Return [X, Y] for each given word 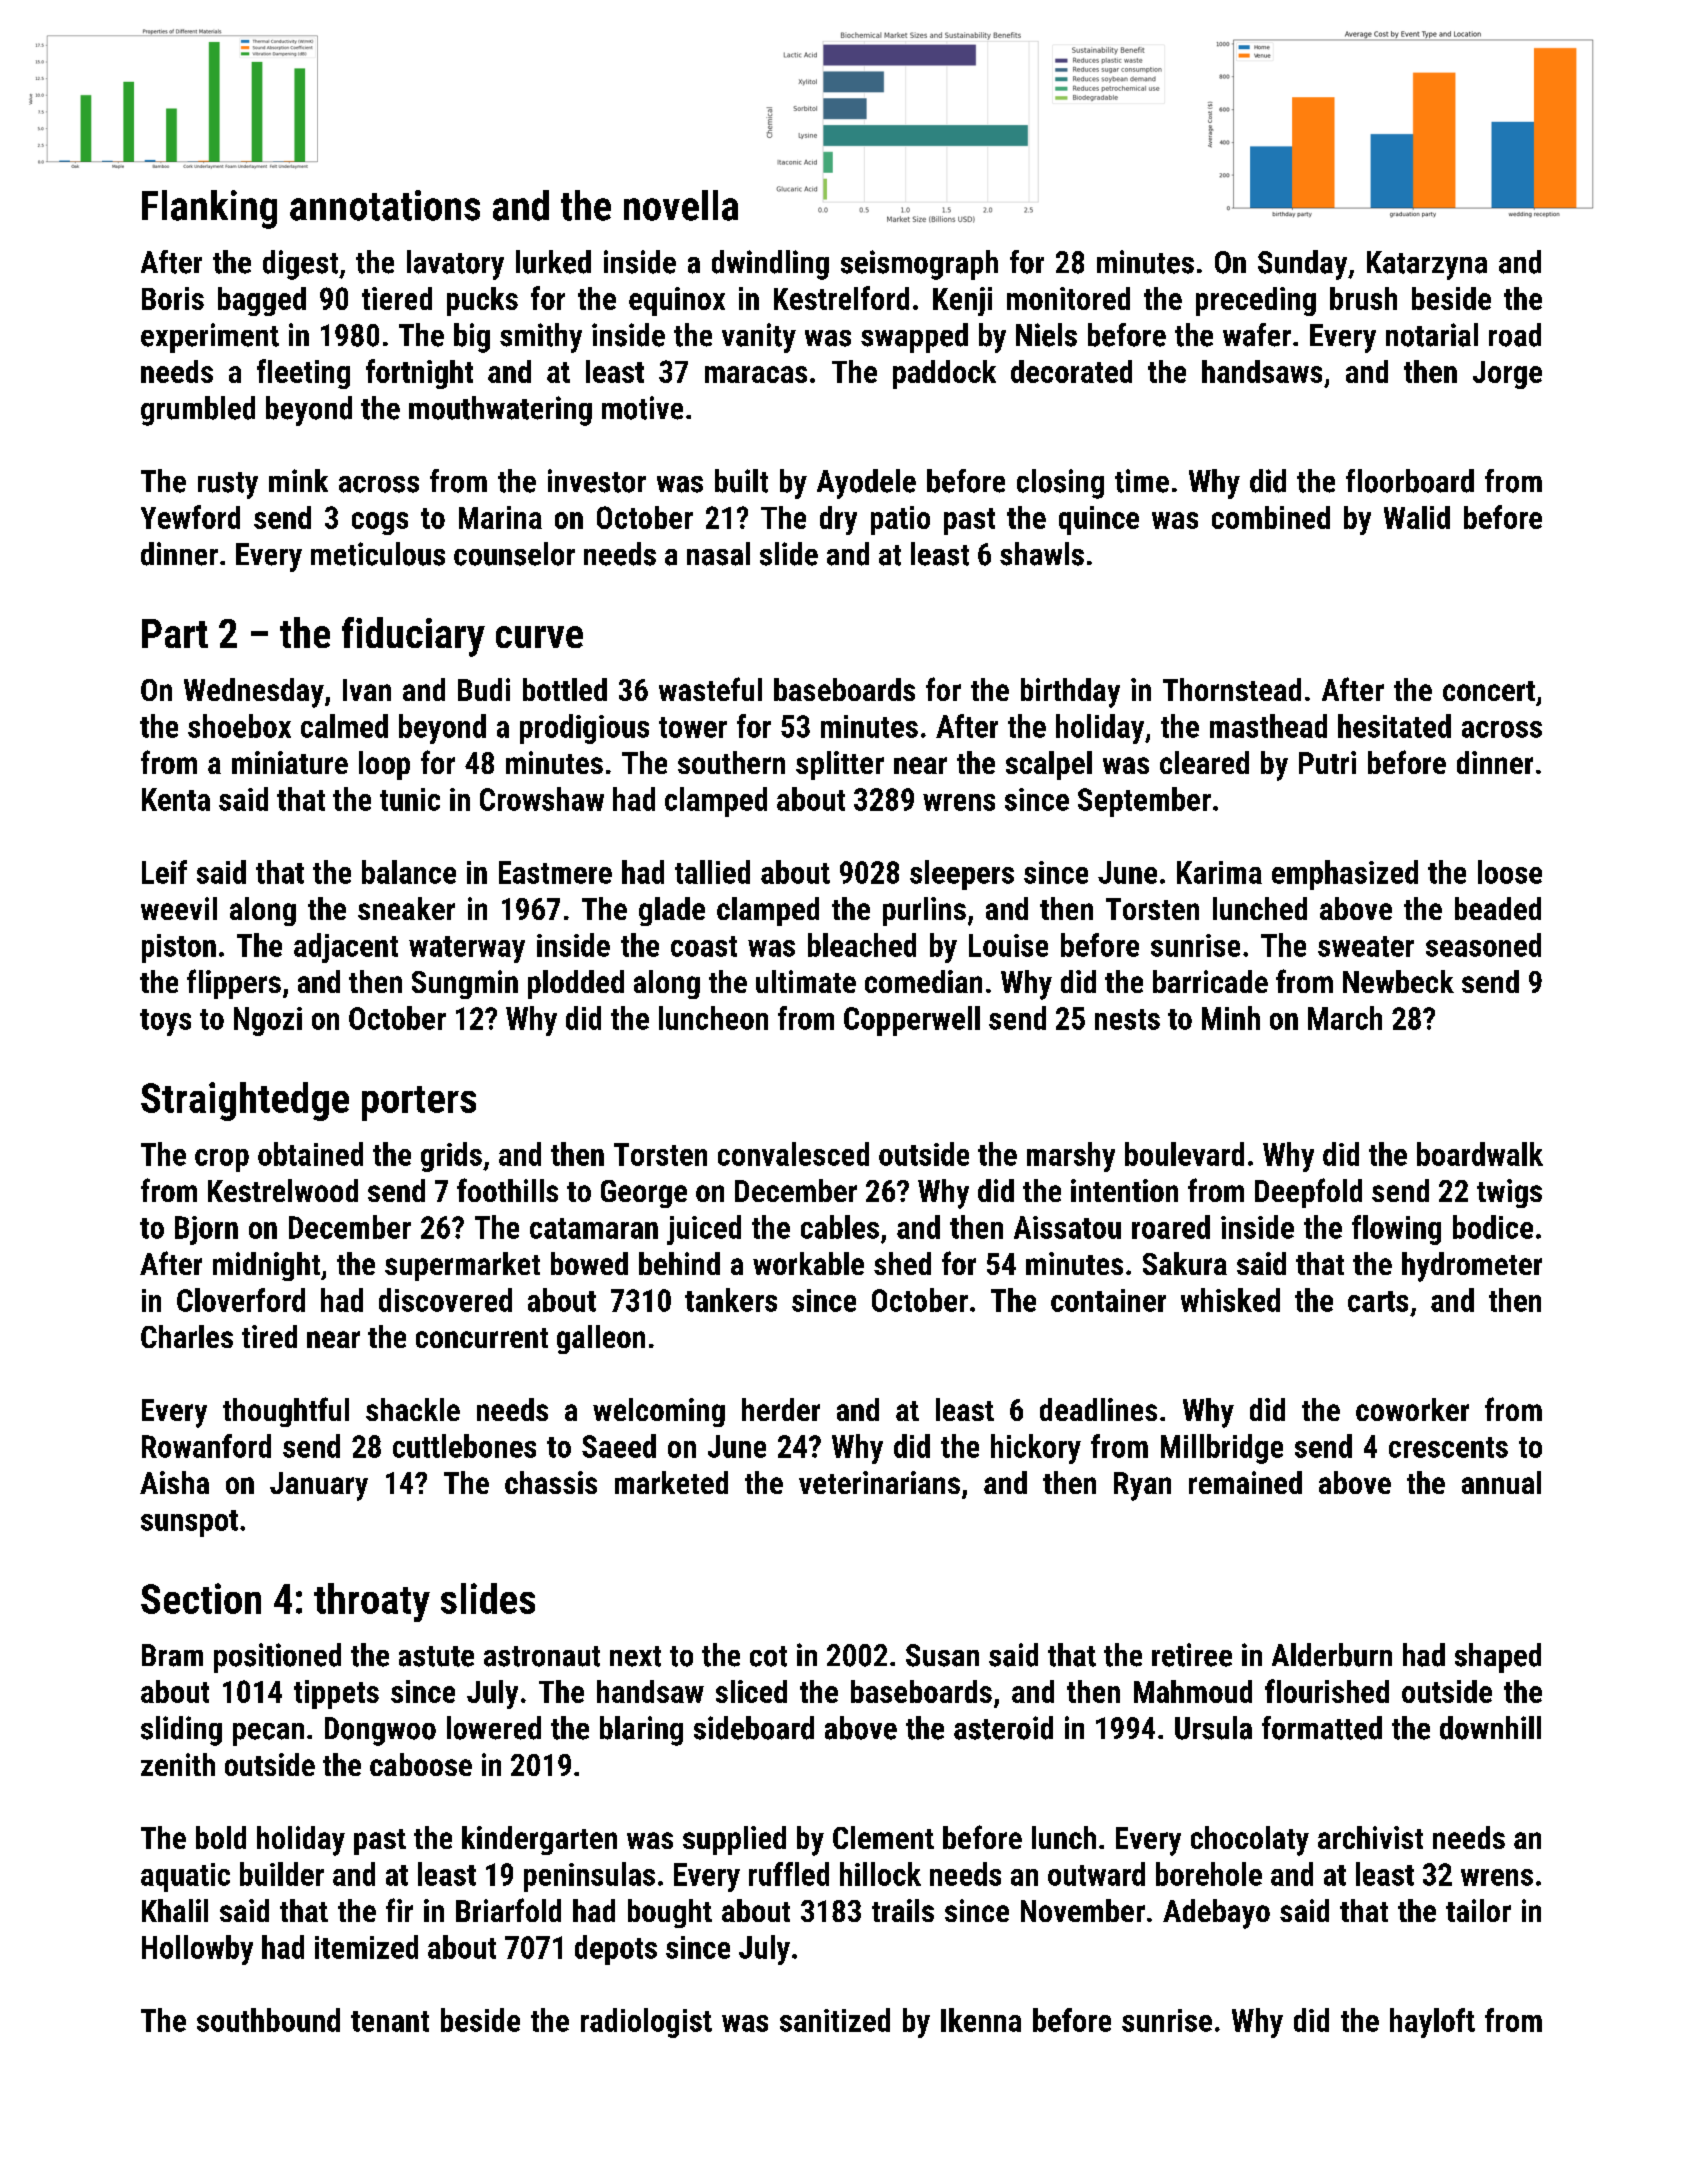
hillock [880, 1874]
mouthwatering [500, 411]
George [644, 1194]
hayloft [1432, 2023]
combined [1271, 517]
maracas [756, 374]
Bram [172, 1655]
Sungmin [465, 984]
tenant [390, 2021]
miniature [290, 762]
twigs [1509, 1193]
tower [693, 727]
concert [1489, 691]
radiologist [646, 2023]
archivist [1370, 1837]
